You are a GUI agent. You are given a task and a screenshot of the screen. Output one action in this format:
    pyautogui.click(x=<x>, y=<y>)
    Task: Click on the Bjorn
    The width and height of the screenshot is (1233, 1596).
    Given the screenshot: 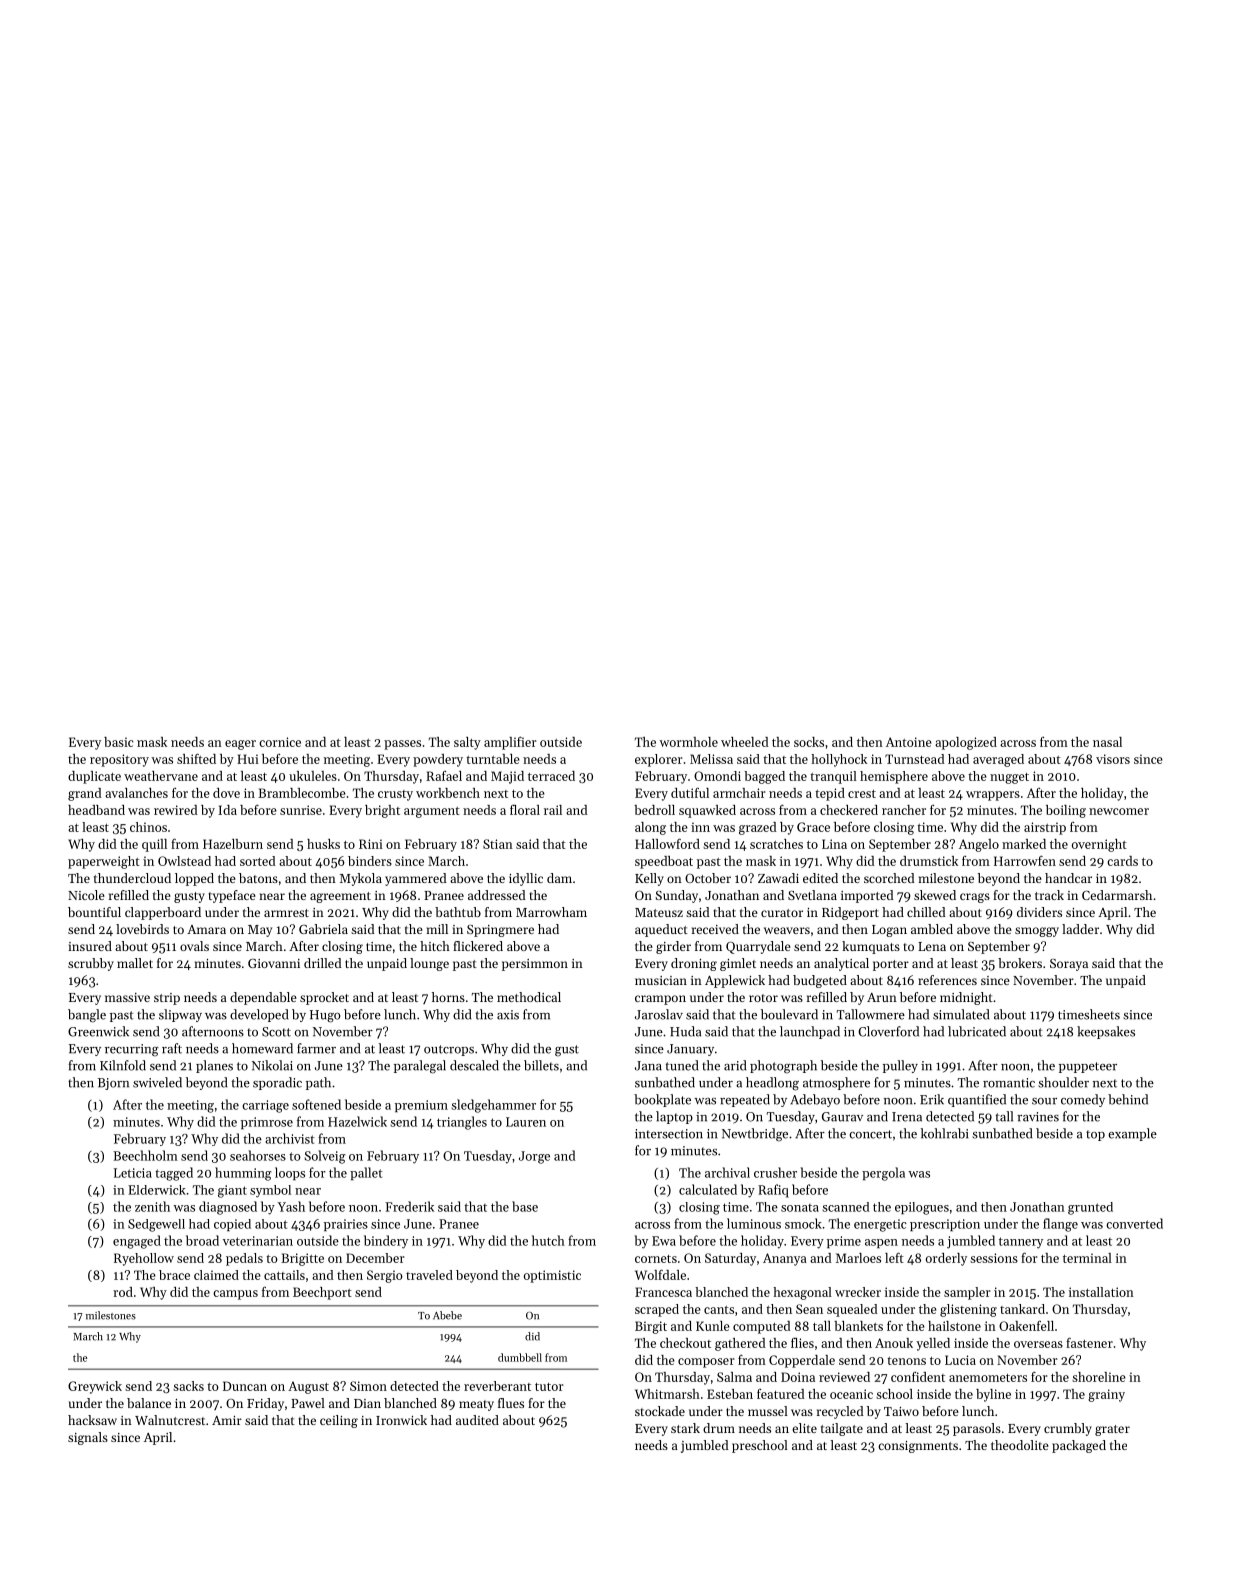 What is the action you would take?
    pyautogui.click(x=113, y=1084)
